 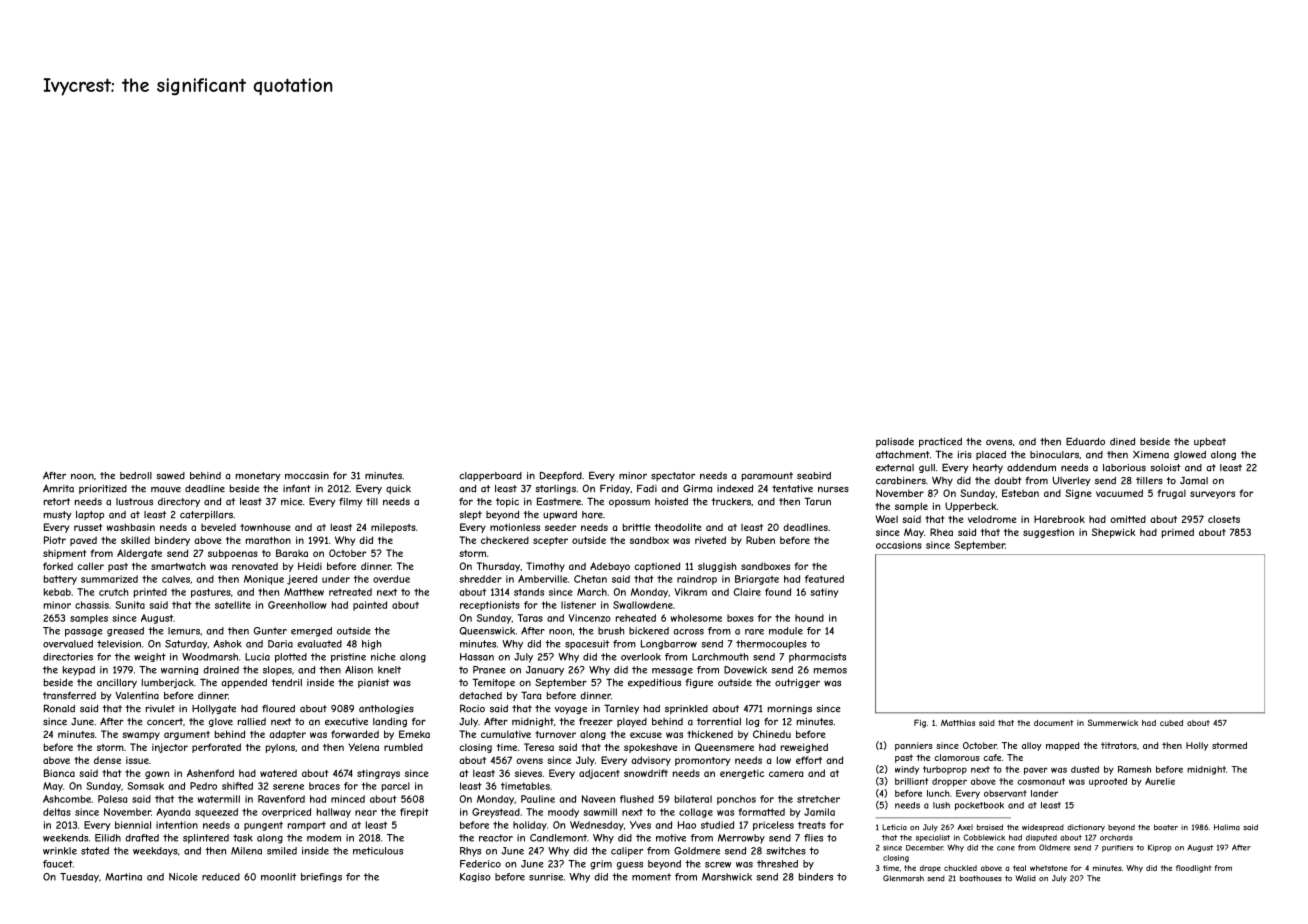 What do you see at coordinates (790, 709) in the page?
I see `mornings` at bounding box center [790, 709].
